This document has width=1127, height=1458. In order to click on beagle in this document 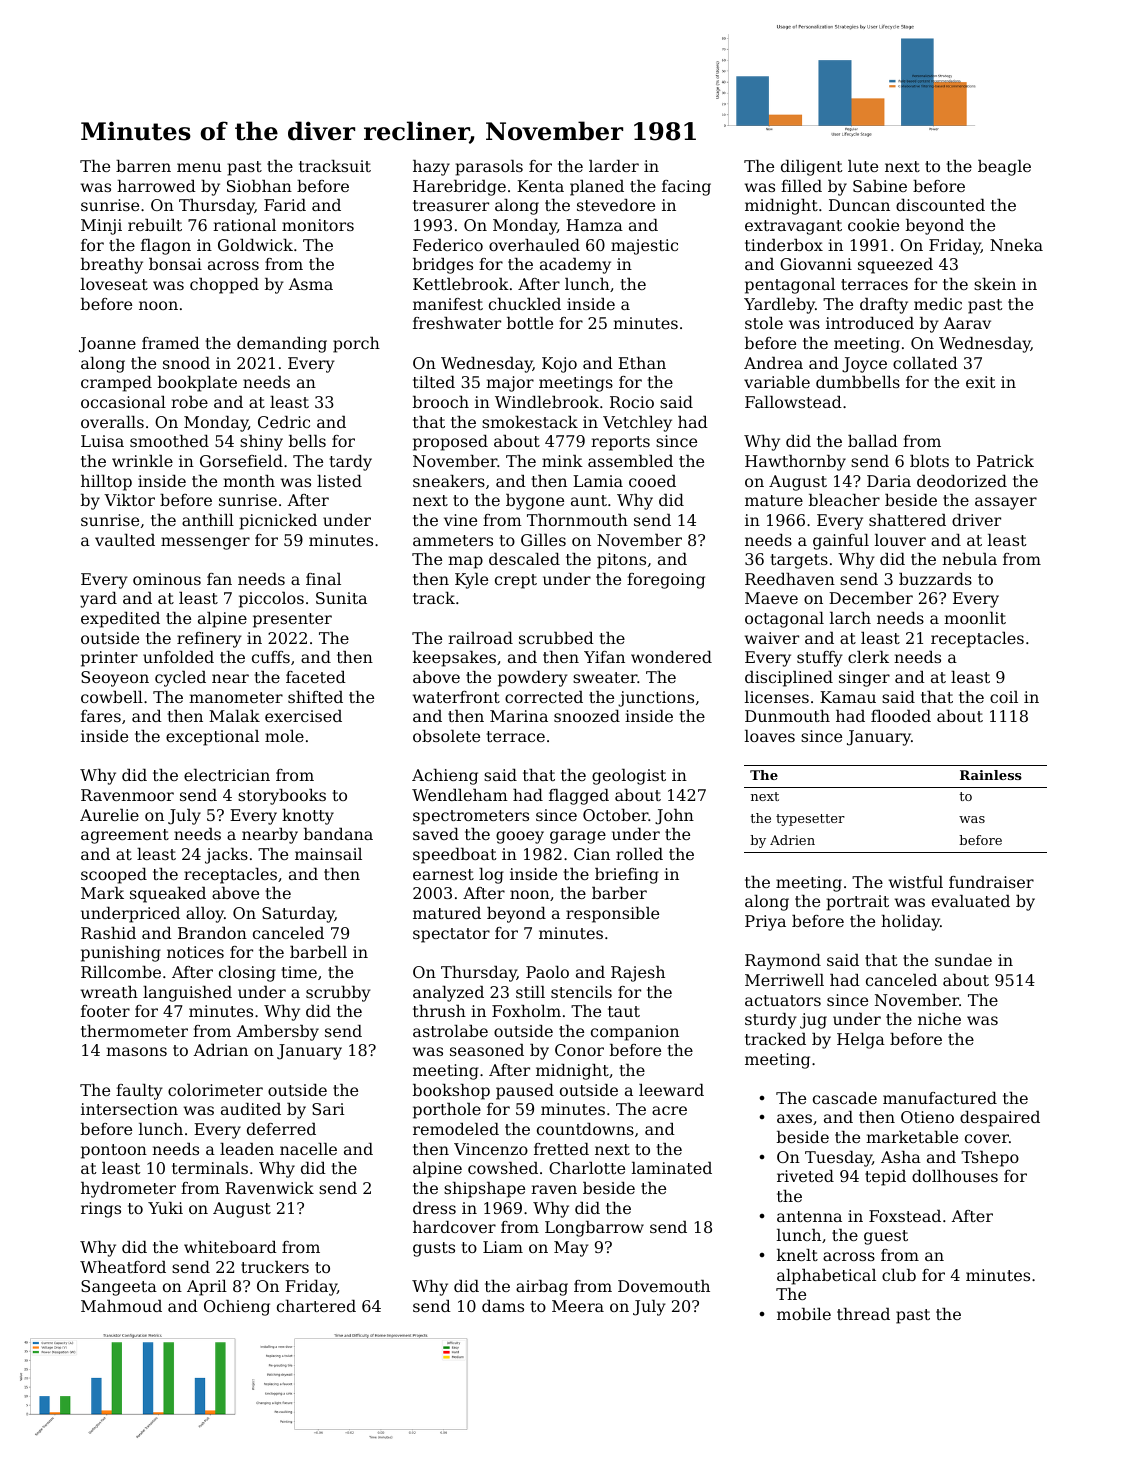, I will do `click(1004, 168)`.
